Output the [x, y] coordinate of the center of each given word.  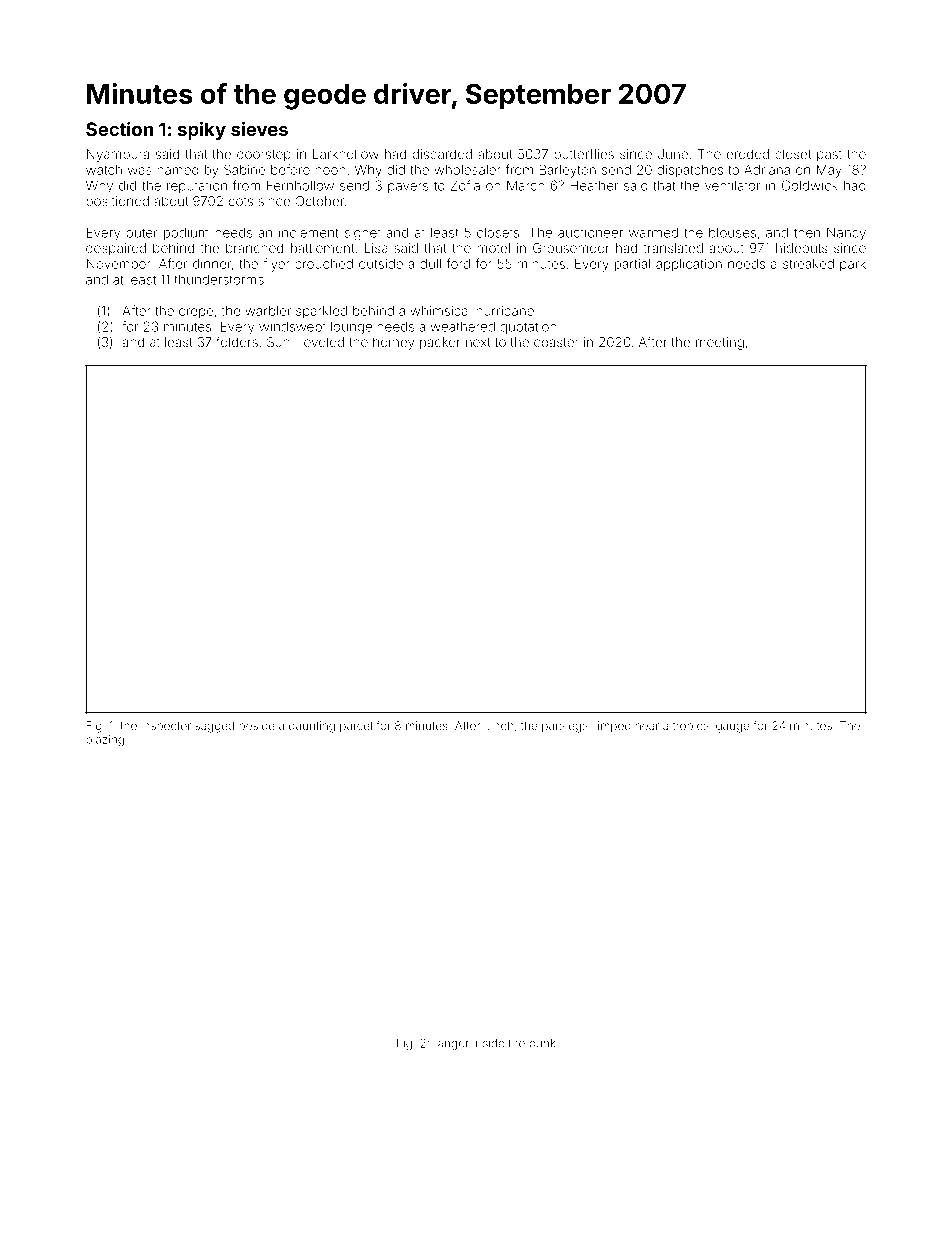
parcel [356, 726]
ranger [451, 1045]
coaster [556, 342]
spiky [202, 131]
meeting [720, 343]
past [829, 156]
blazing [105, 741]
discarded [442, 154]
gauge [732, 728]
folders [237, 341]
